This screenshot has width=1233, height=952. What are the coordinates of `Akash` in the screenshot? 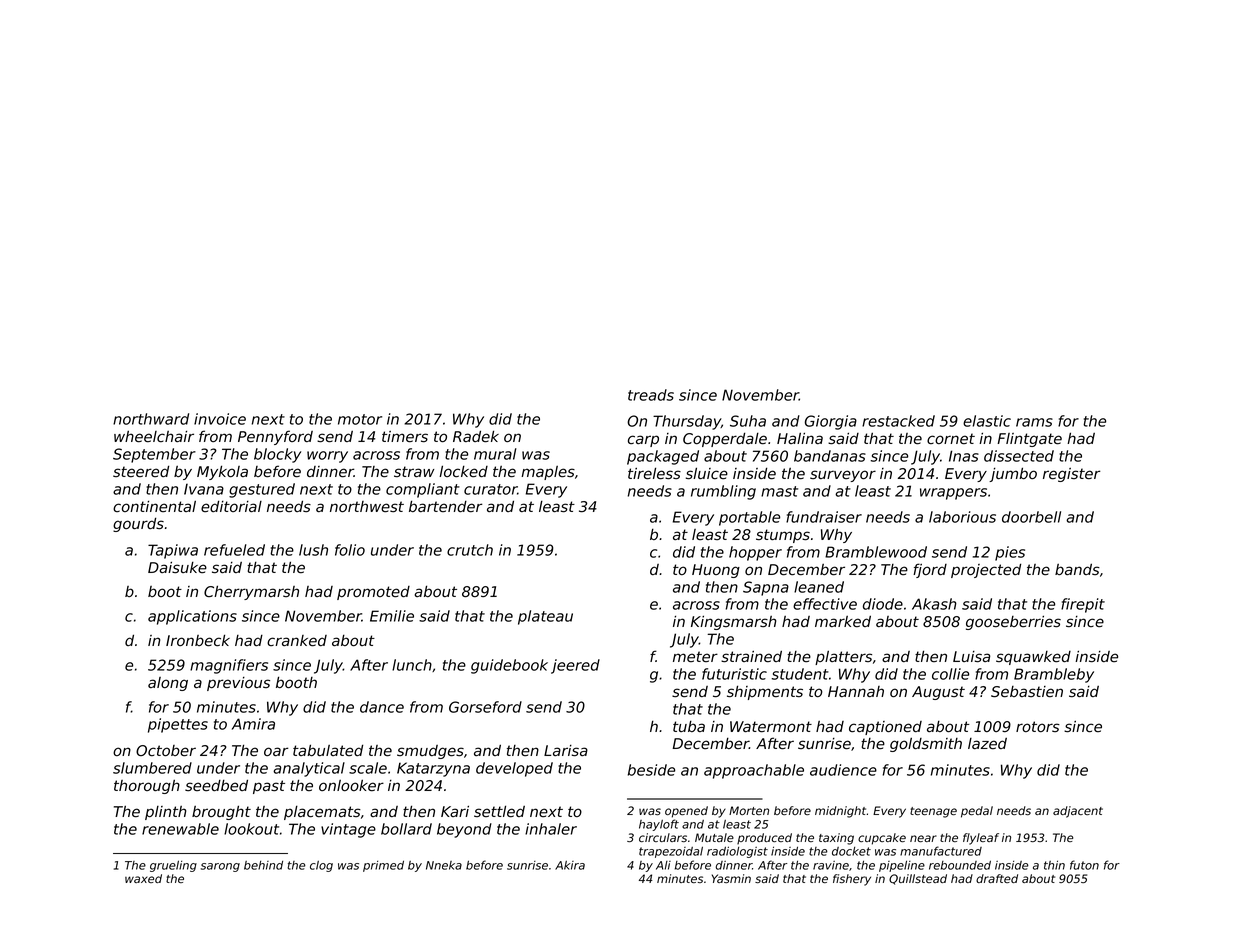 It's located at (934, 604).
